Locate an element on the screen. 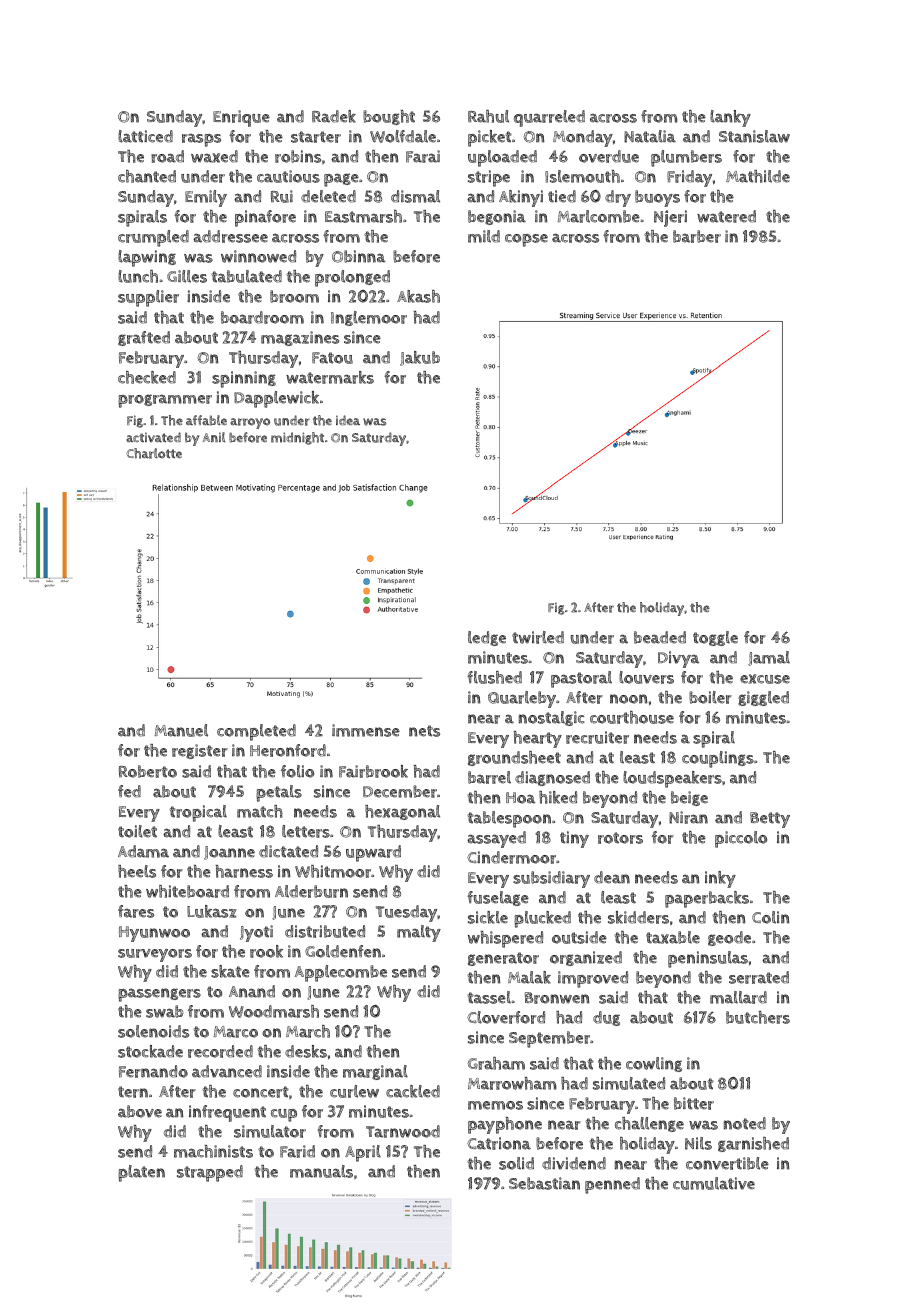  Gilles is located at coordinates (187, 276).
